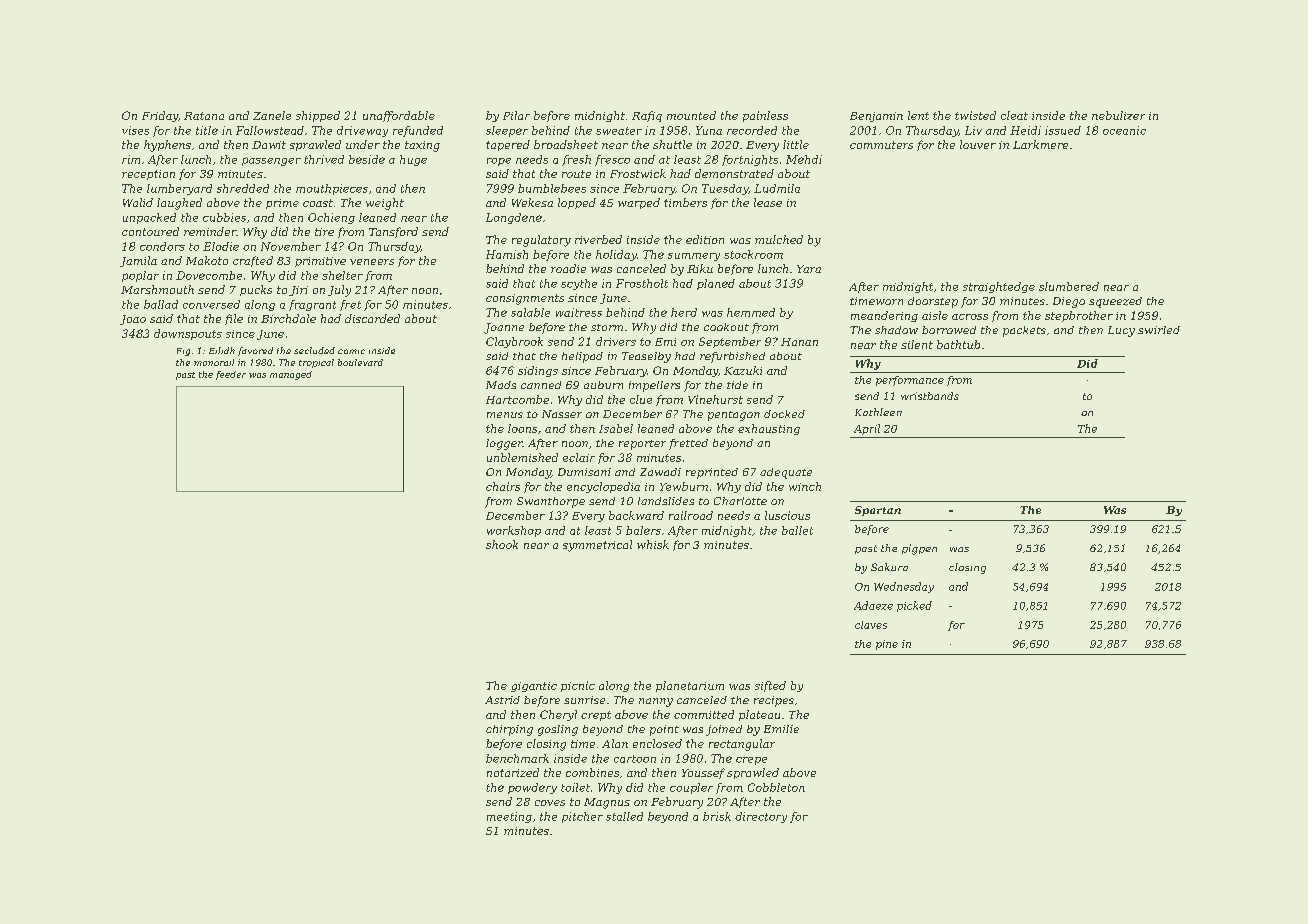 The image size is (1308, 924). Describe the element at coordinates (517, 399) in the page. I see `Hartcombe` at that location.
